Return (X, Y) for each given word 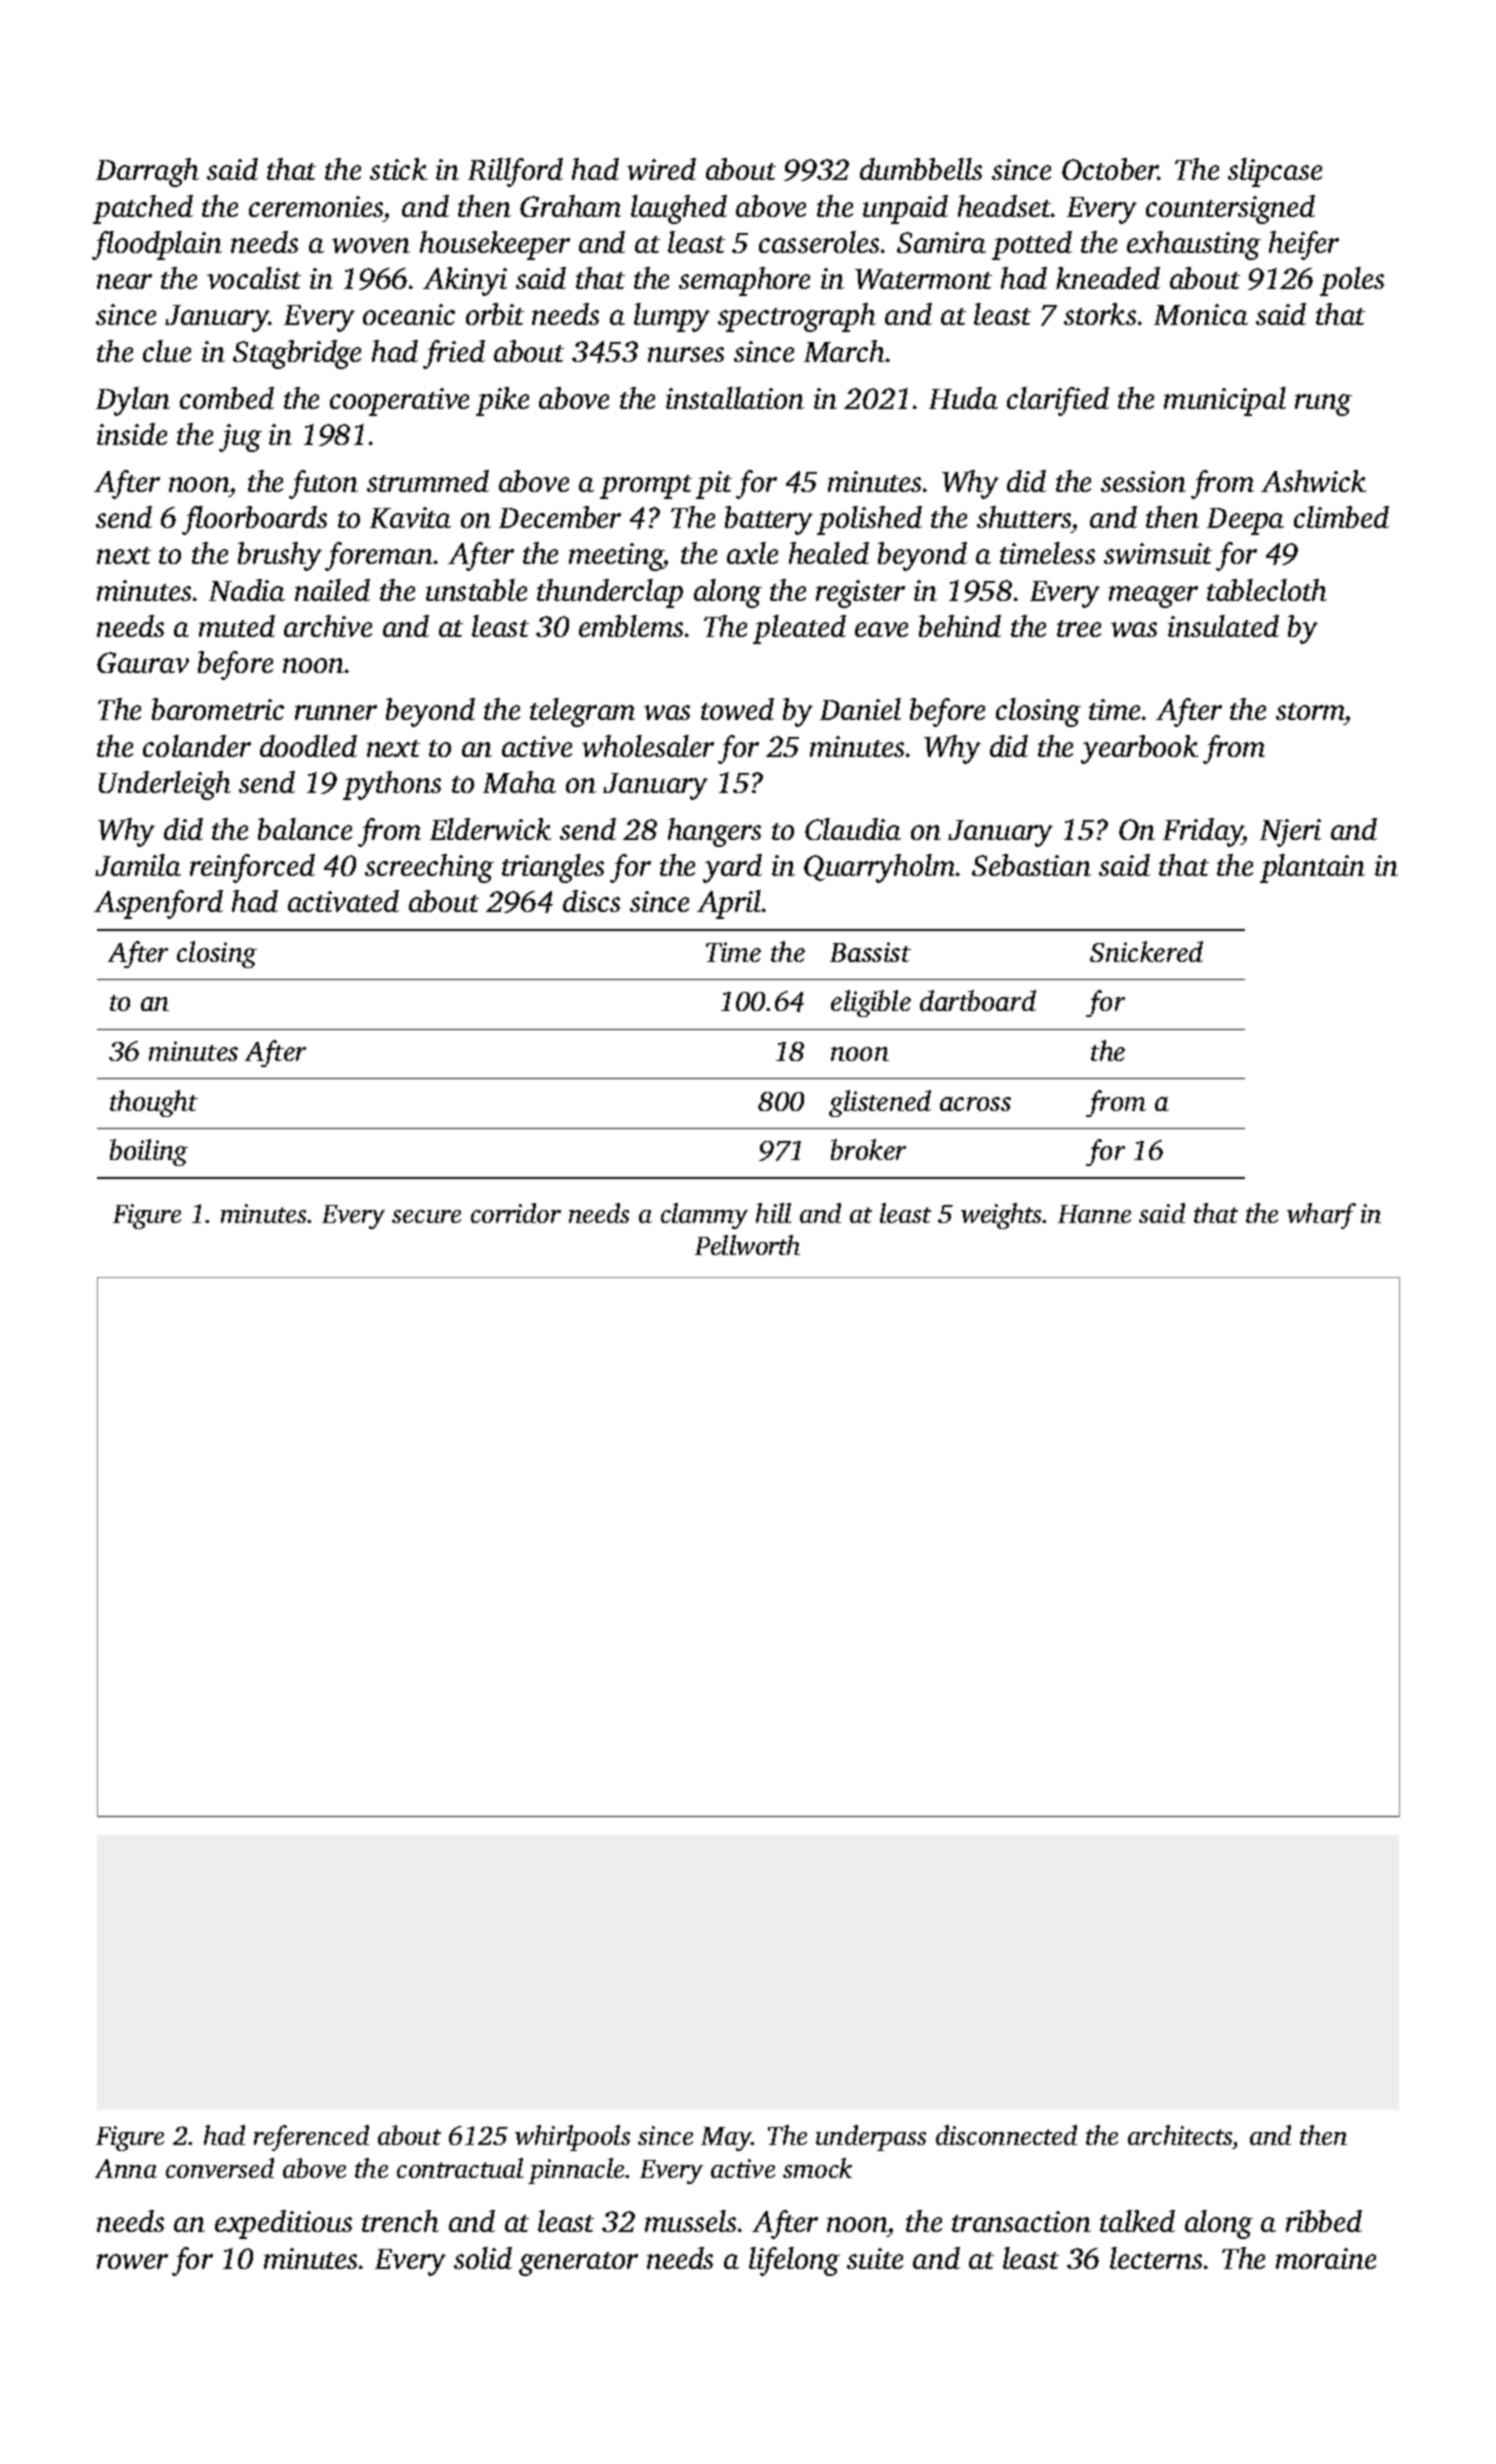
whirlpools (572, 2138)
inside (132, 434)
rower (132, 2261)
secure (426, 1216)
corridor (516, 1213)
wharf (1321, 1216)
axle (752, 553)
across (975, 1104)
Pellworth (747, 1245)
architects (1180, 2135)
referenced (311, 2138)
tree (1079, 628)
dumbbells (921, 169)
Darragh (147, 172)
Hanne (1094, 1214)
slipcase (1275, 172)
